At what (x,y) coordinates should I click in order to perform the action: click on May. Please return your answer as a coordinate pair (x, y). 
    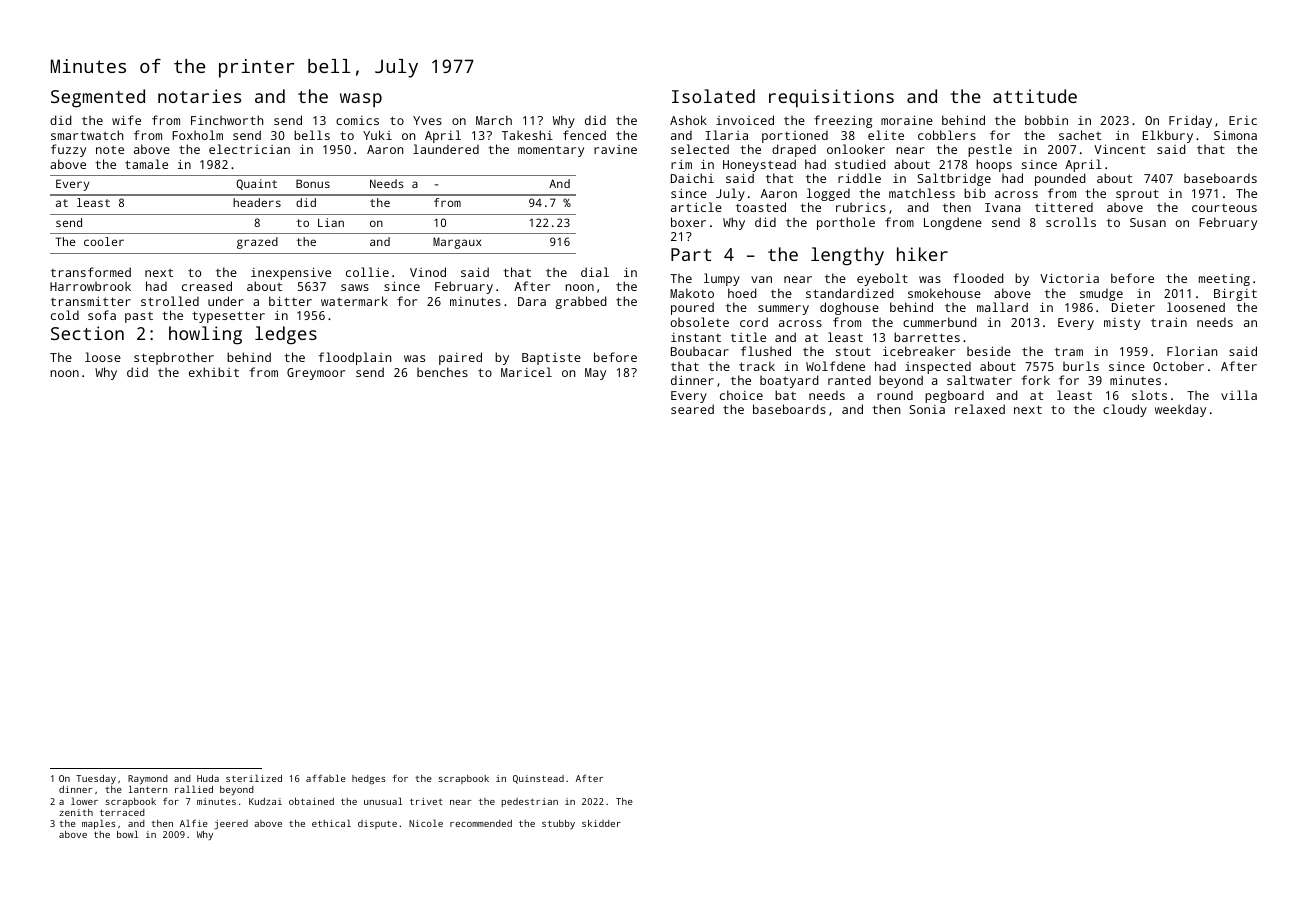
    Looking at the image, I should click on (595, 374).
